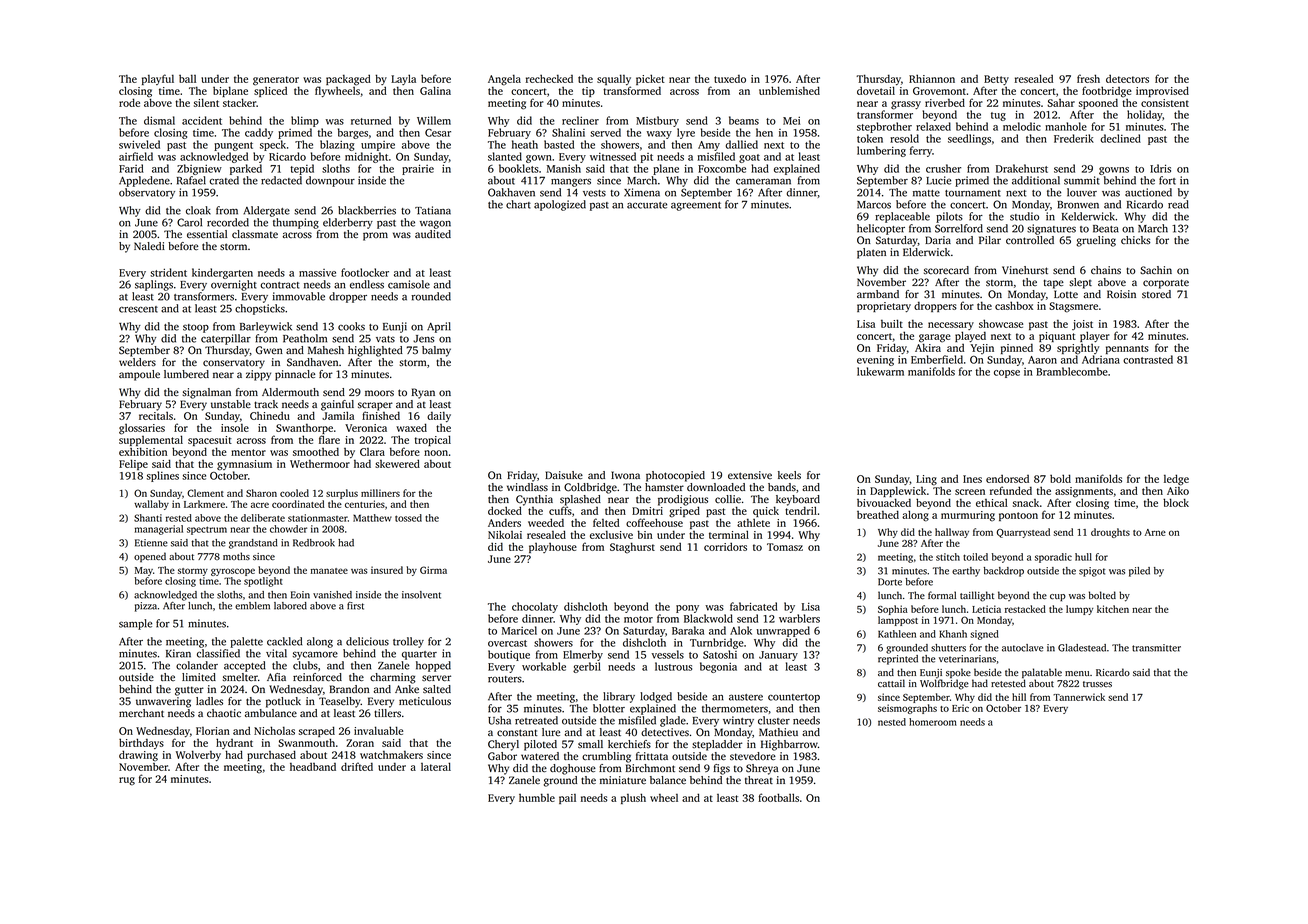 The image size is (1308, 924). Describe the element at coordinates (1054, 284) in the screenshot. I see `tape` at that location.
